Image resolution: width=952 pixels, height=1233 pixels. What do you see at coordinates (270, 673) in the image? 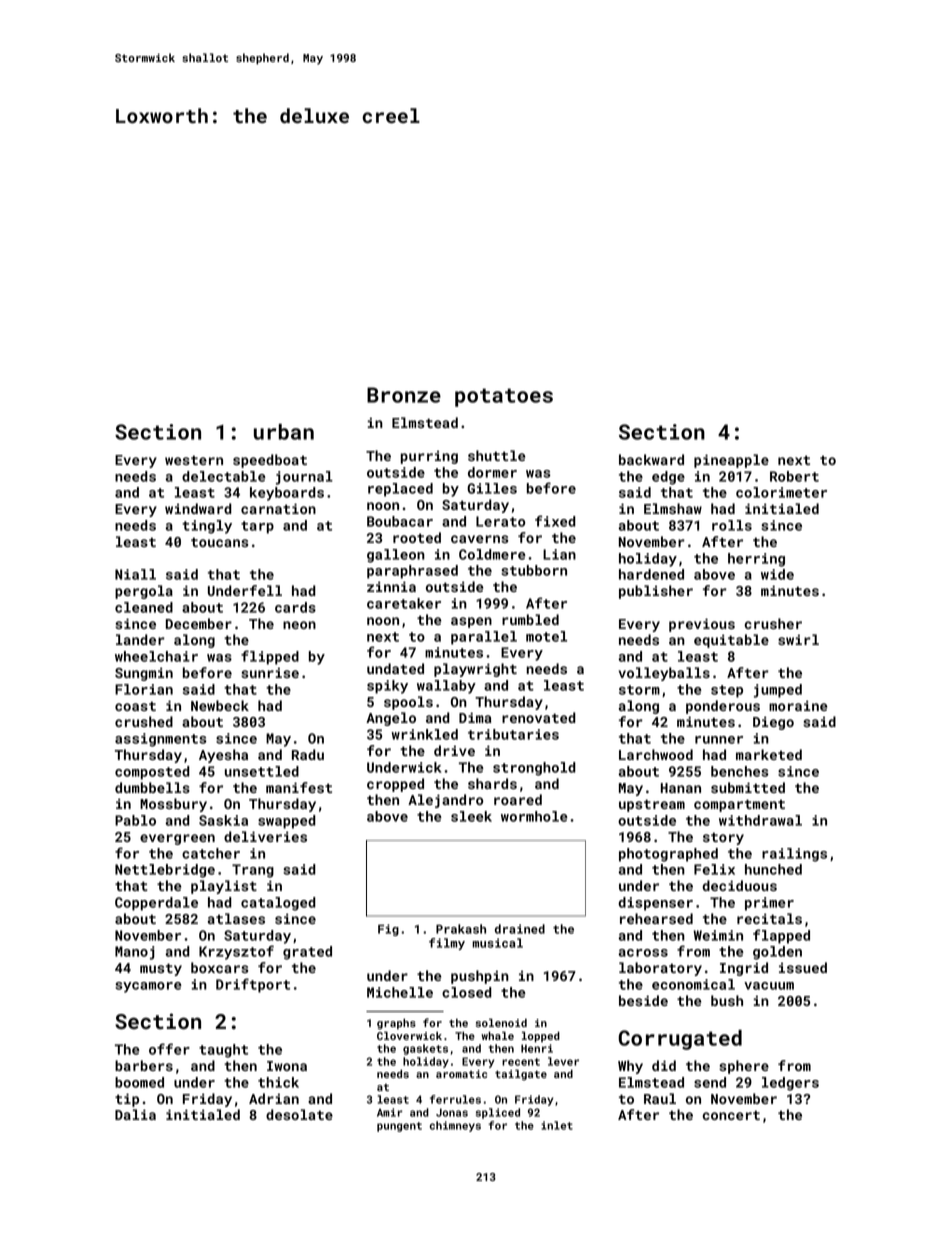
I see `sunrise` at bounding box center [270, 673].
